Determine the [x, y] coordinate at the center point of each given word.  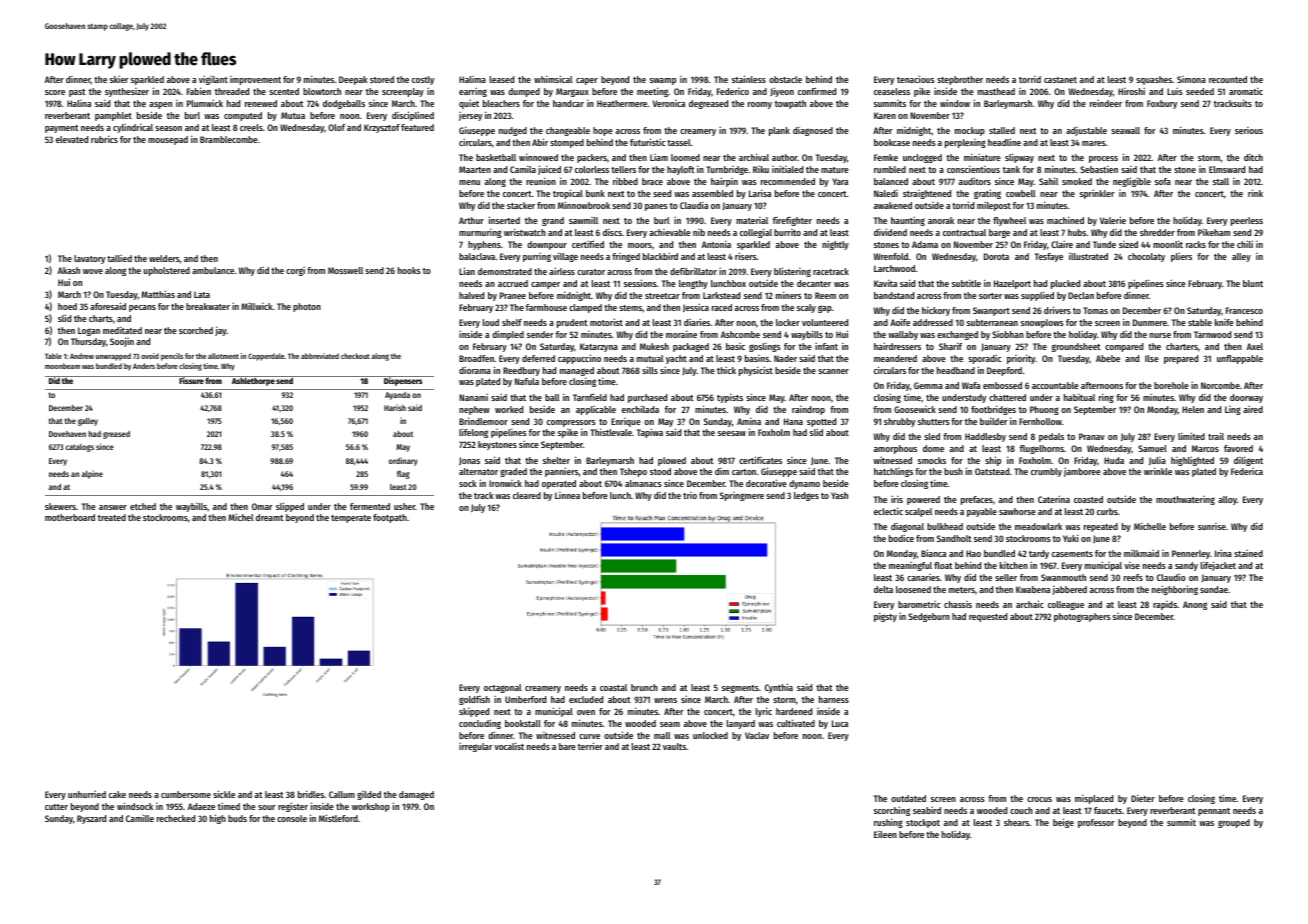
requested [988, 617]
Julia [1157, 461]
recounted [1228, 79]
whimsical [553, 79]
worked [509, 409]
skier [119, 79]
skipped [474, 712]
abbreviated [320, 356]
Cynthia [779, 688]
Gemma [928, 385]
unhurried [87, 794]
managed [577, 371]
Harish [395, 407]
